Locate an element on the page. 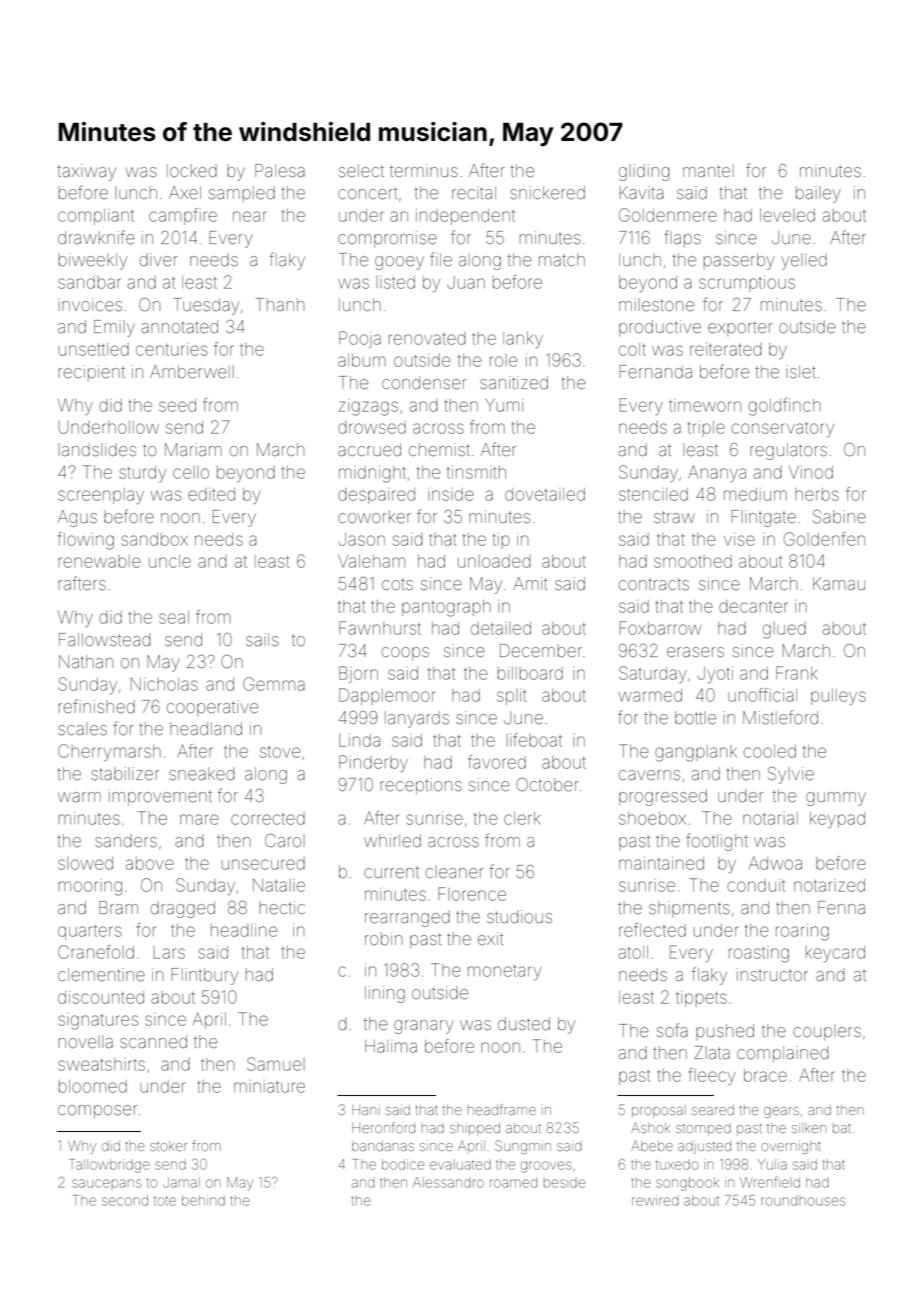 Image resolution: width=924 pixels, height=1308 pixels. dovetailed is located at coordinates (545, 494).
